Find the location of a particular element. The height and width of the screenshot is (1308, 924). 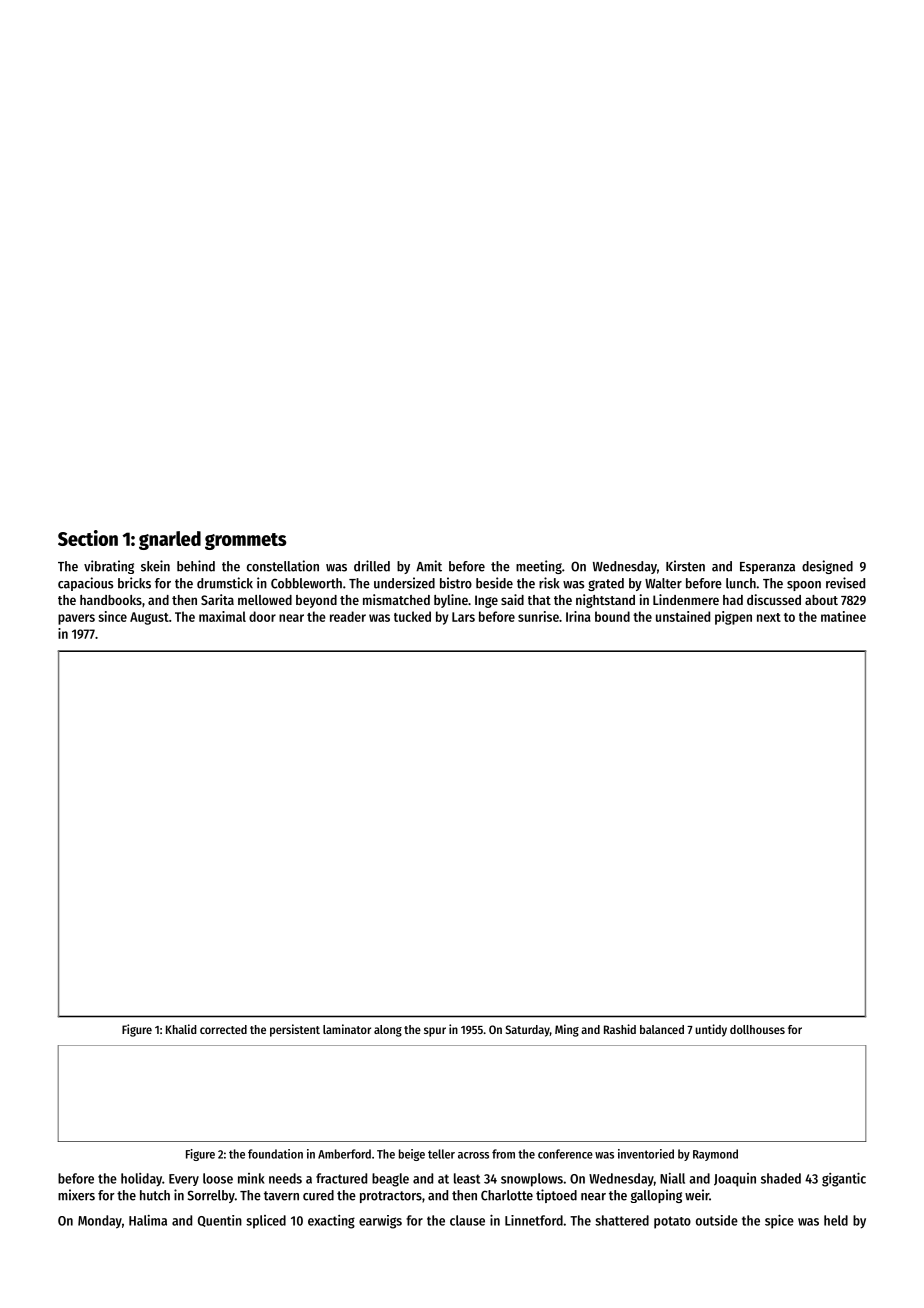

Section is located at coordinates (88, 538).
